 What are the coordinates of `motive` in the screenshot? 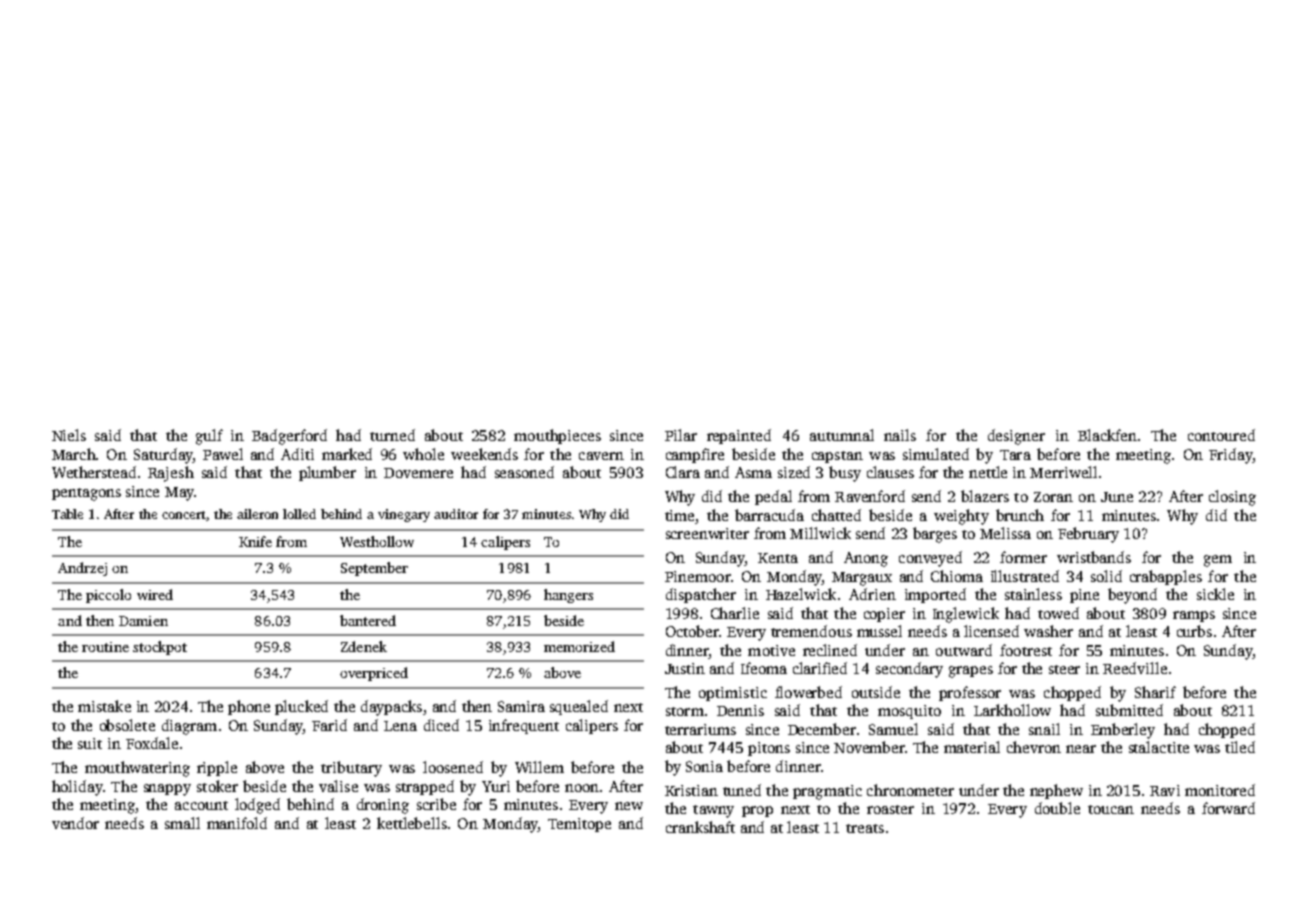 It's located at (771, 650).
